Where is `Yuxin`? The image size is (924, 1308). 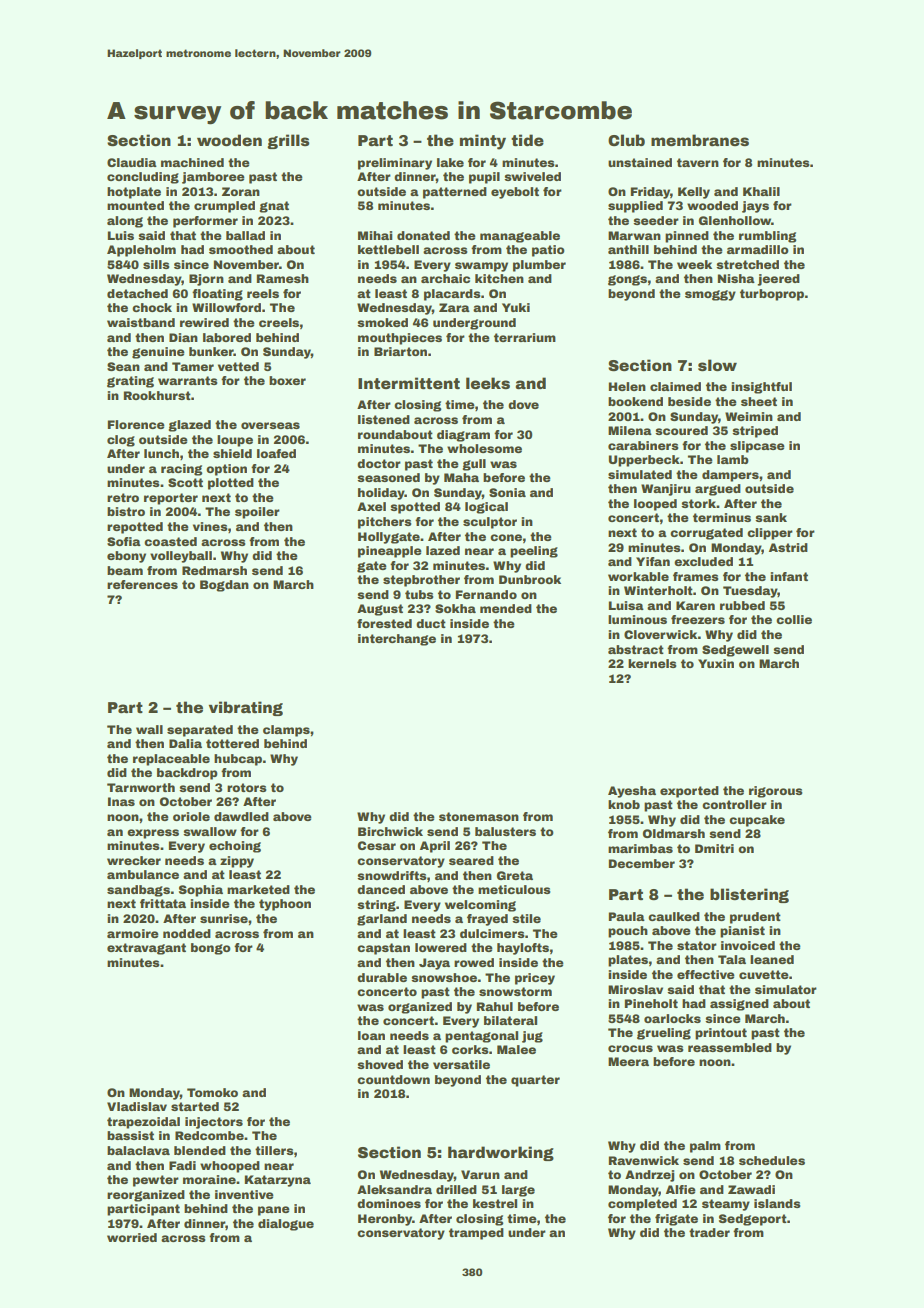
Yuxin is located at coordinates (716, 663).
